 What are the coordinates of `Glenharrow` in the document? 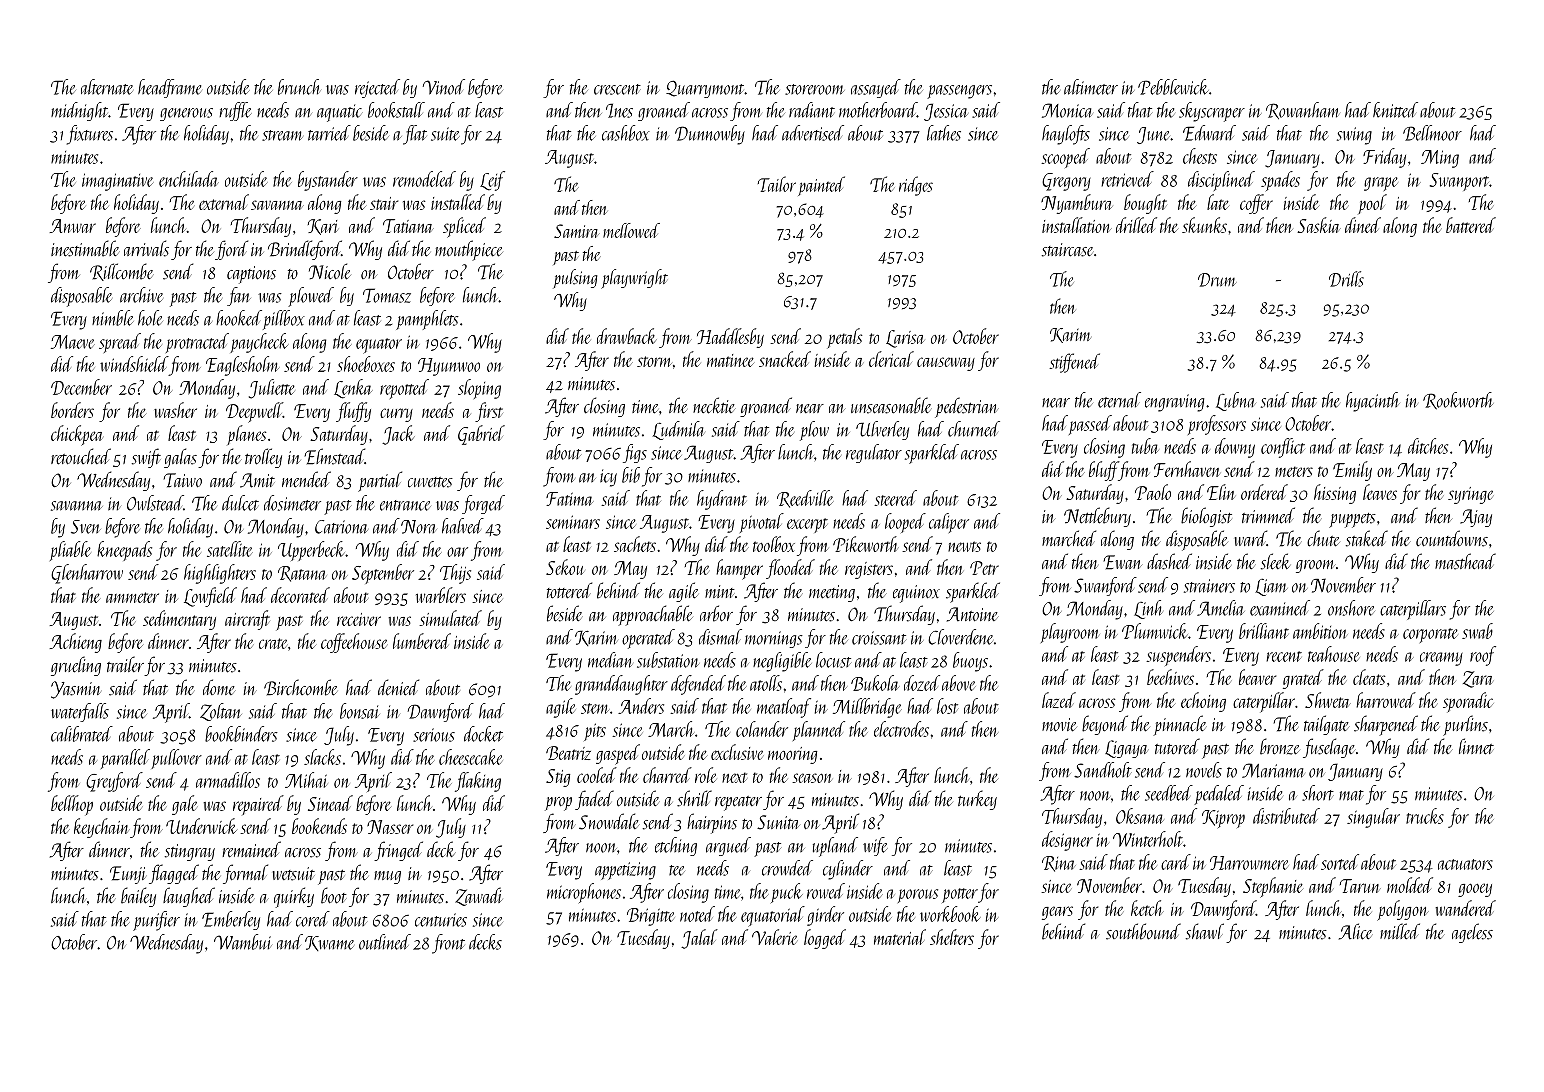 It's located at (87, 574).
